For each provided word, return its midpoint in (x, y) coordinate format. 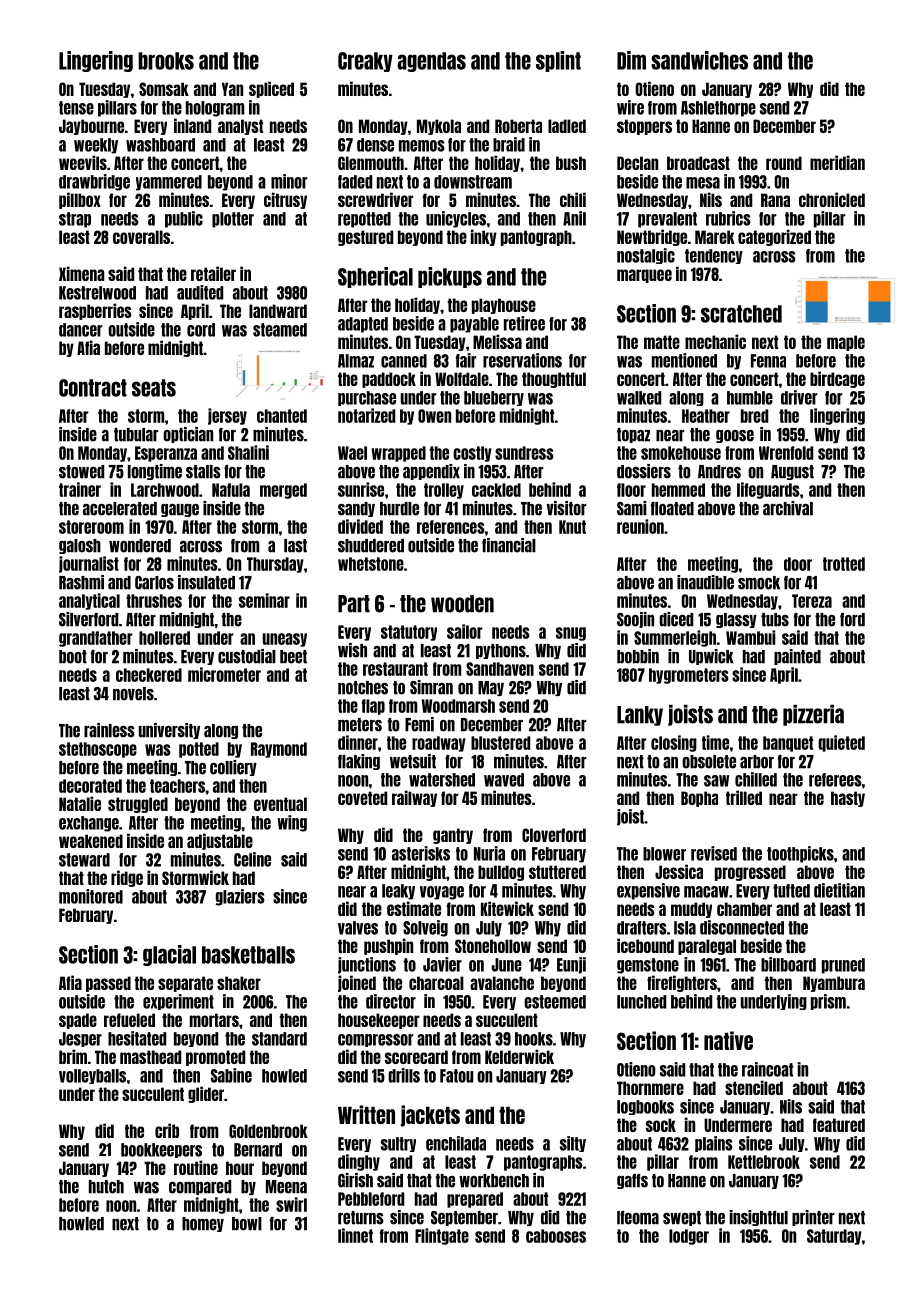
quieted (841, 743)
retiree (524, 323)
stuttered (557, 872)
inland (192, 125)
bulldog (501, 873)
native (728, 1040)
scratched (741, 314)
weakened (91, 841)
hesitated (137, 1038)
